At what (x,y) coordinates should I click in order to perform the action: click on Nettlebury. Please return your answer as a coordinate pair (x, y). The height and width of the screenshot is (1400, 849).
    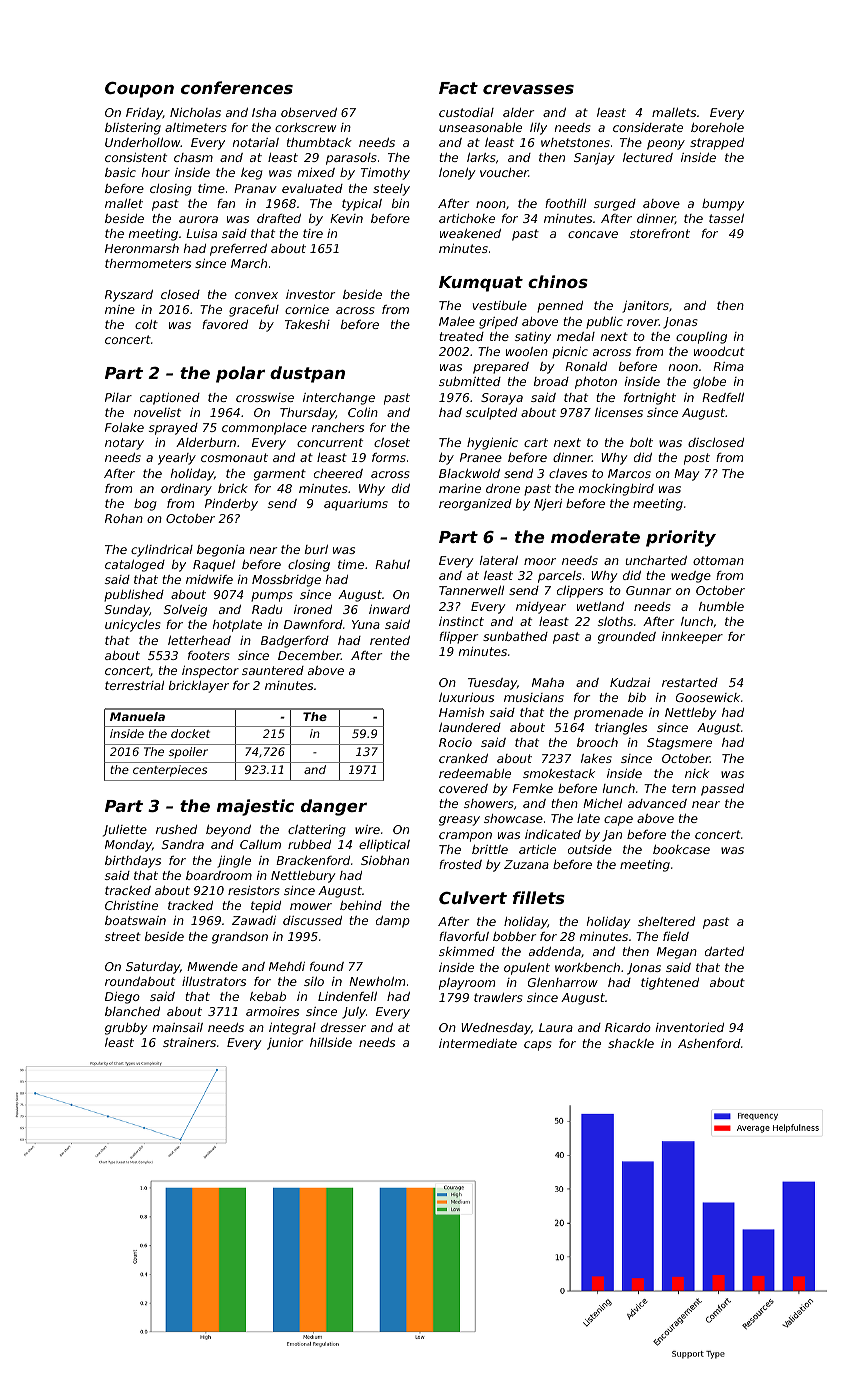
    Looking at the image, I should click on (303, 877).
